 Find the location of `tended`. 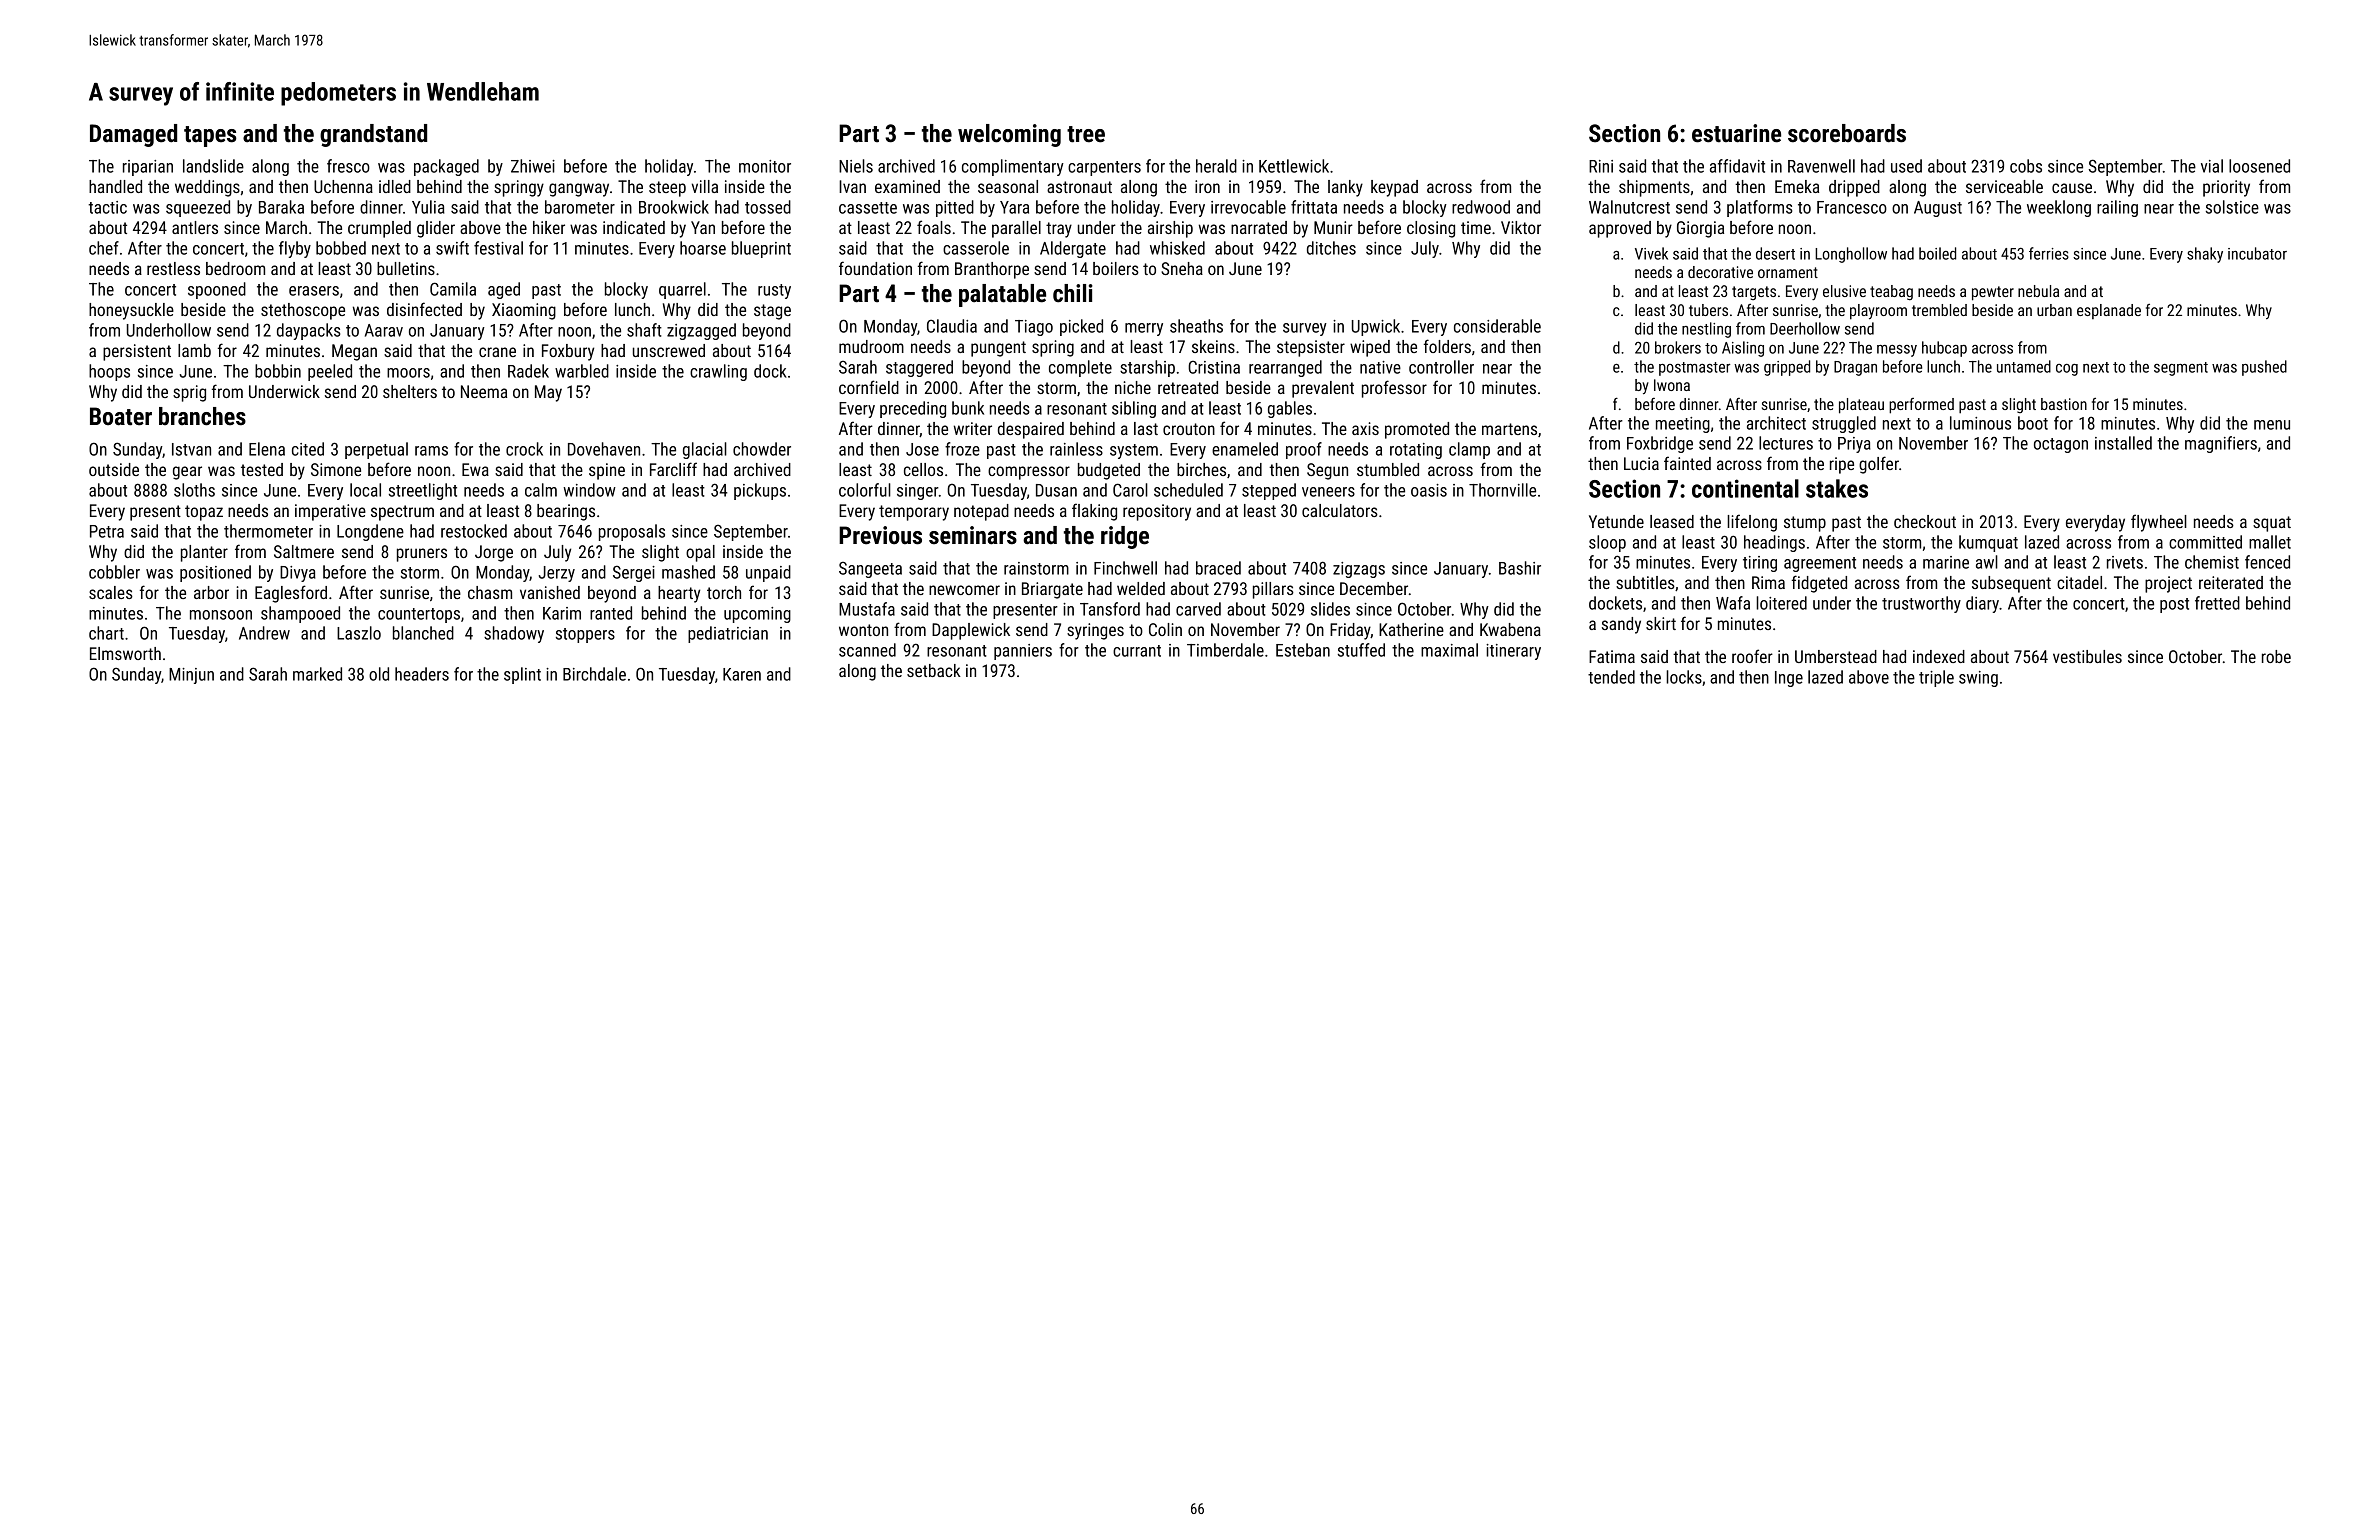

tended is located at coordinates (1611, 677).
